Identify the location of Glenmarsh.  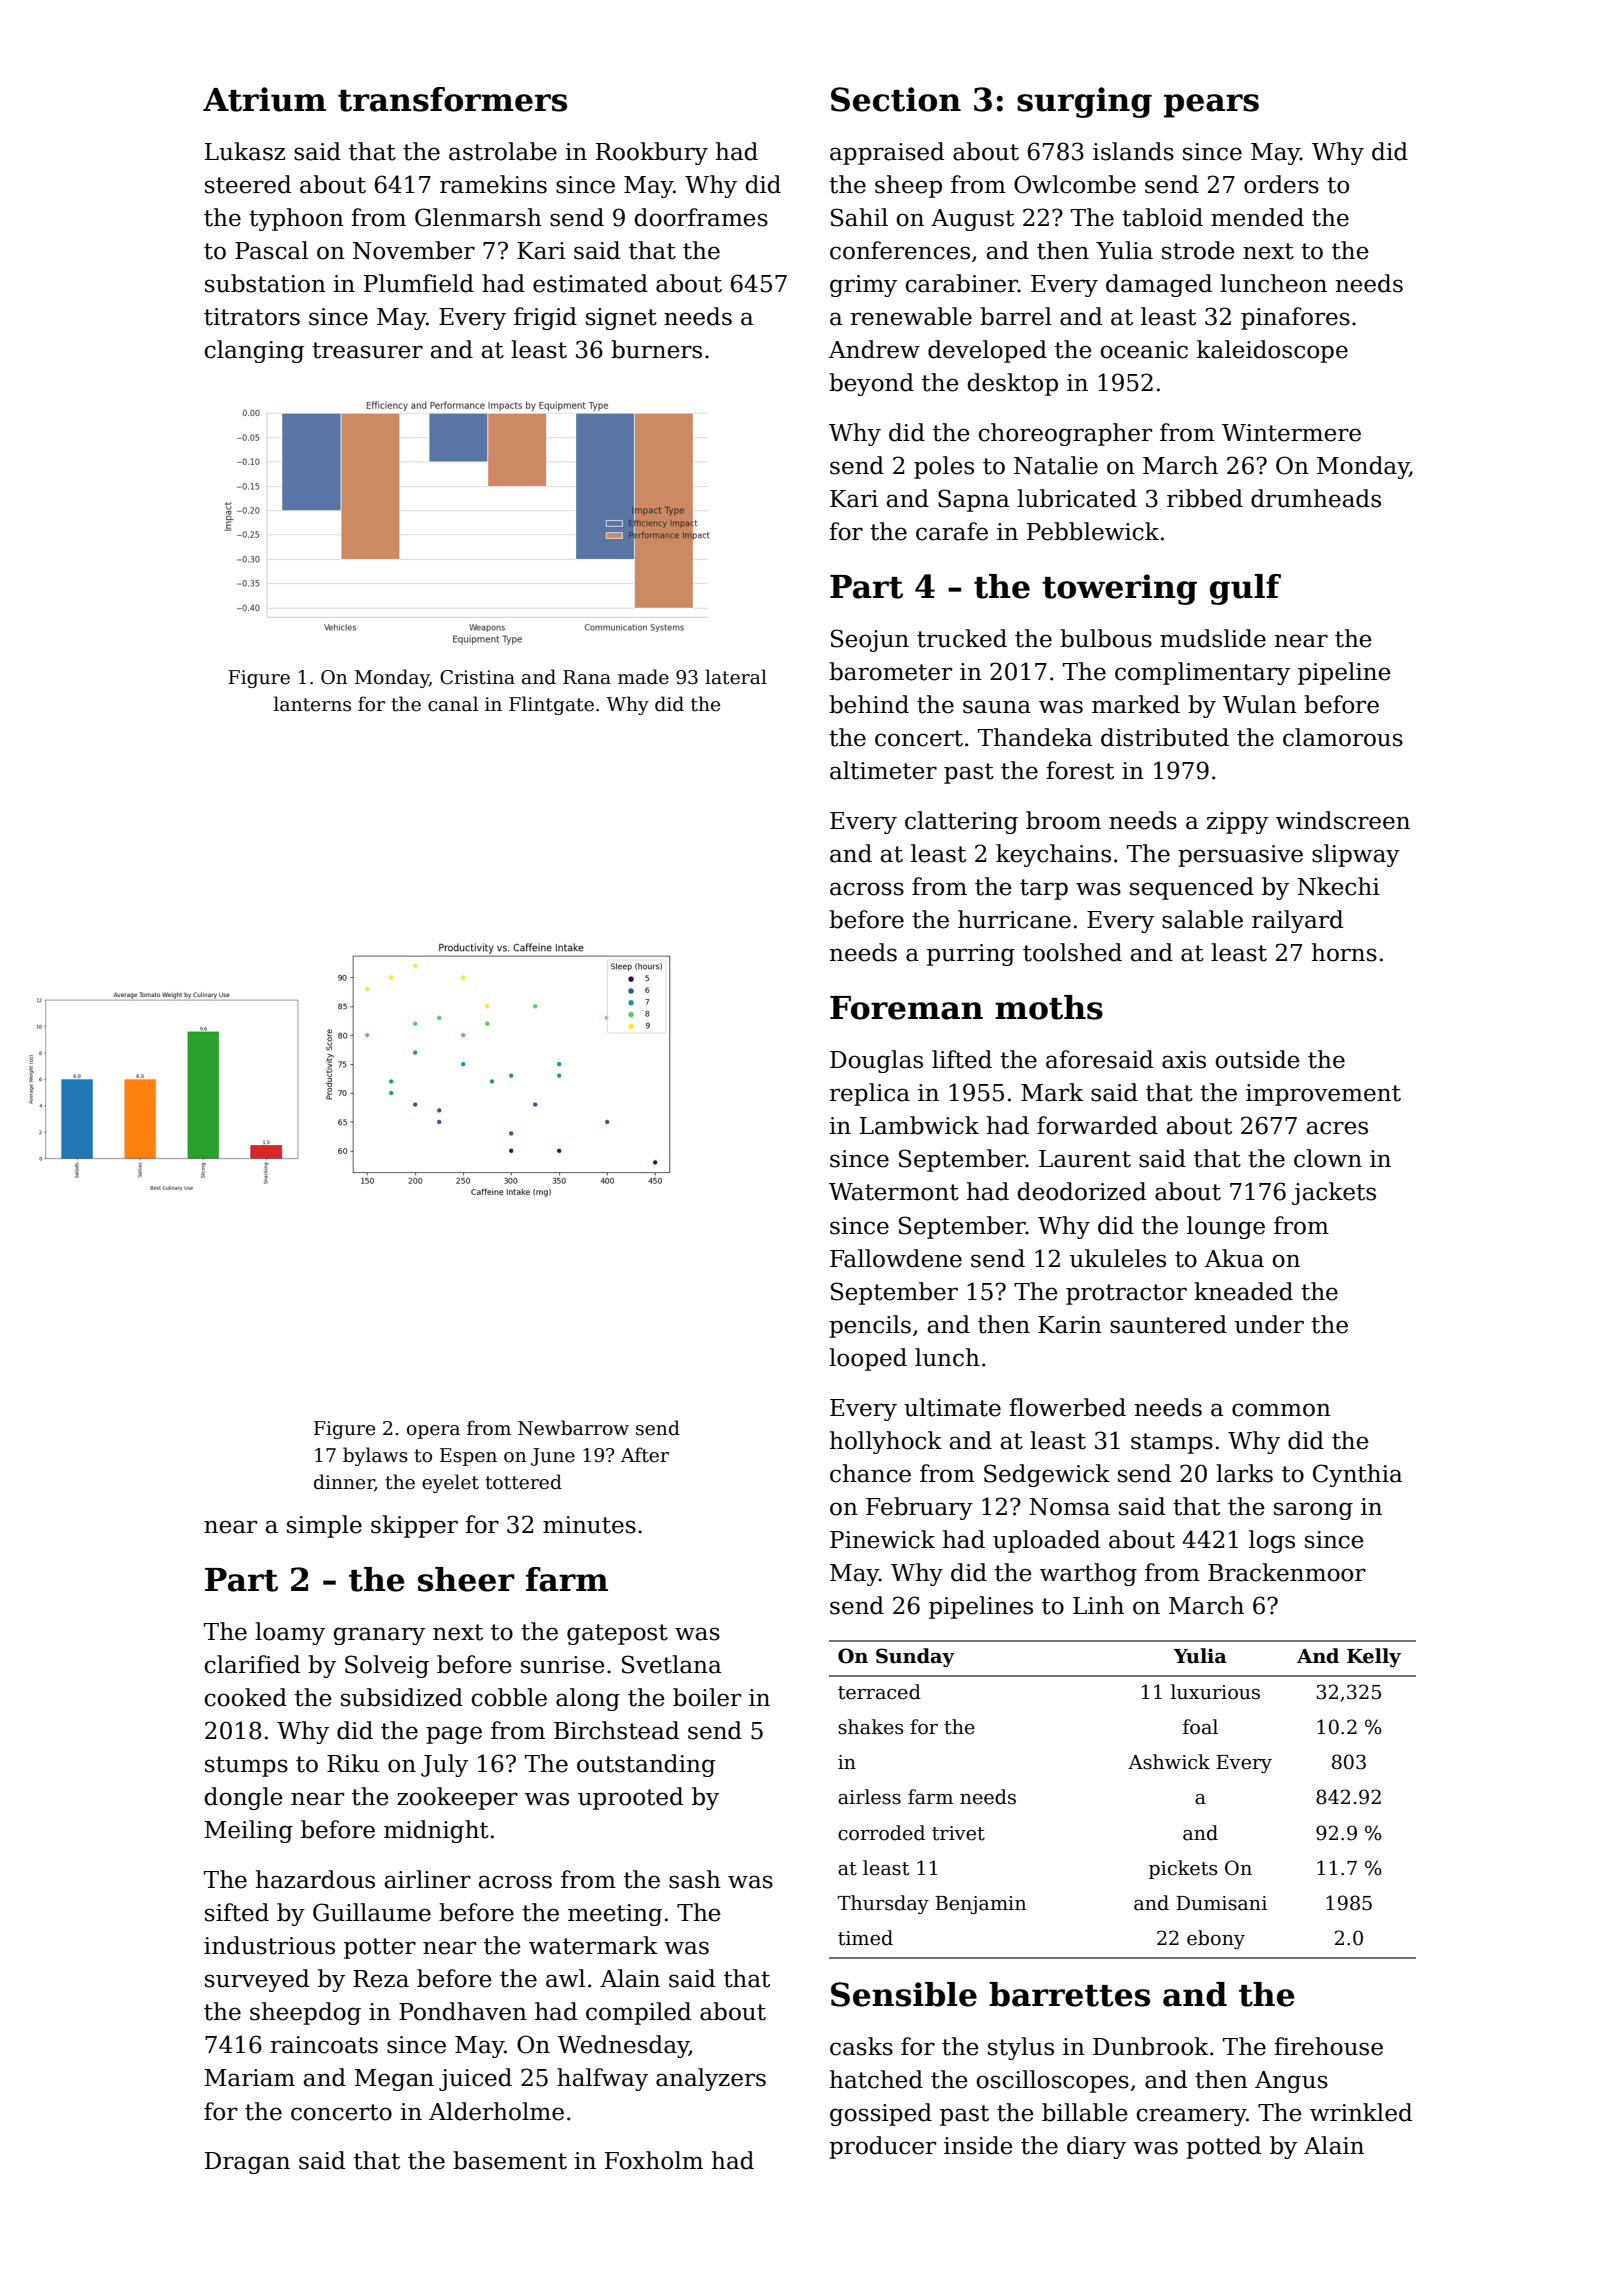
(478, 217).
